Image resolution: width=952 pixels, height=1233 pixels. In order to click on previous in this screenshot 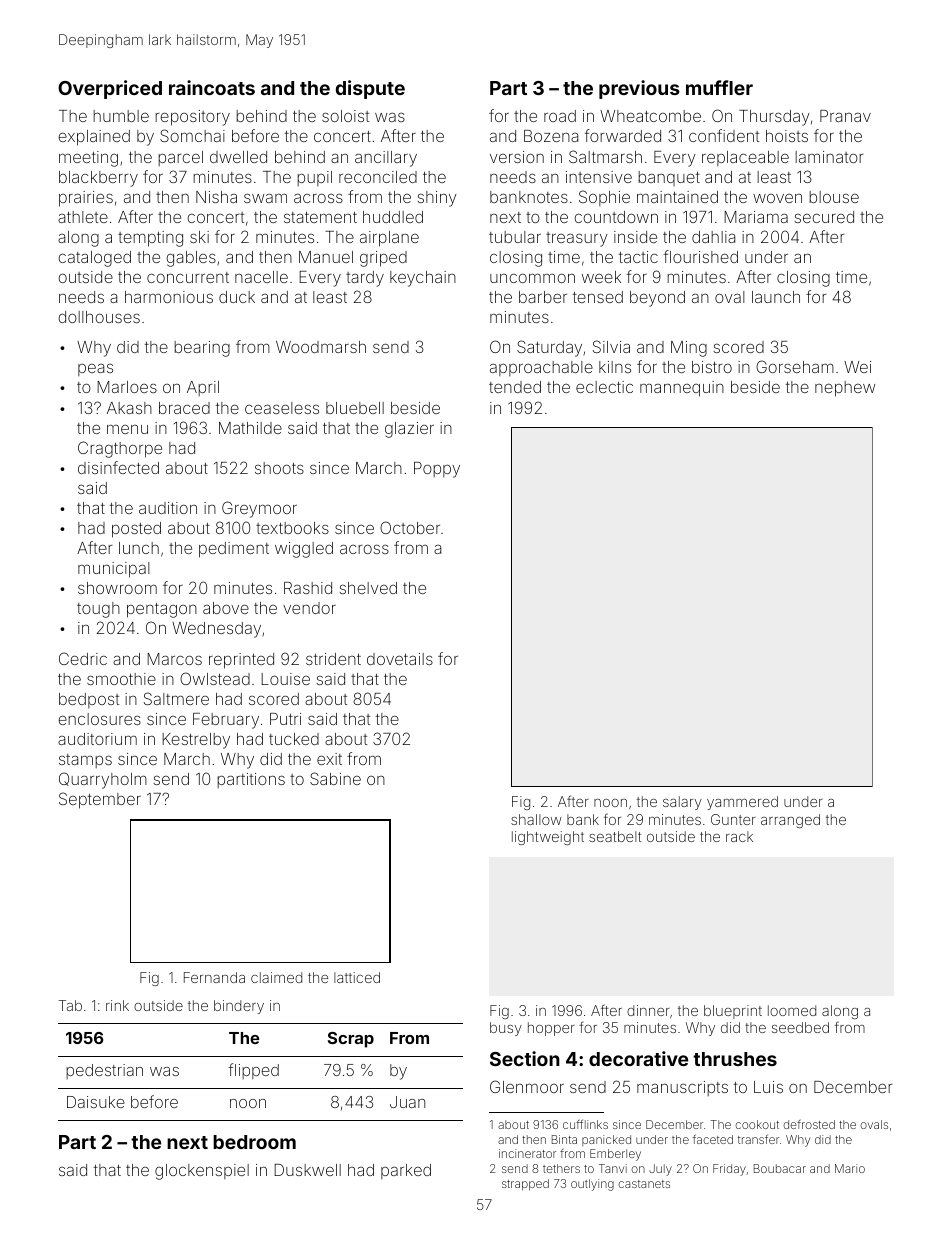, I will do `click(639, 89)`.
